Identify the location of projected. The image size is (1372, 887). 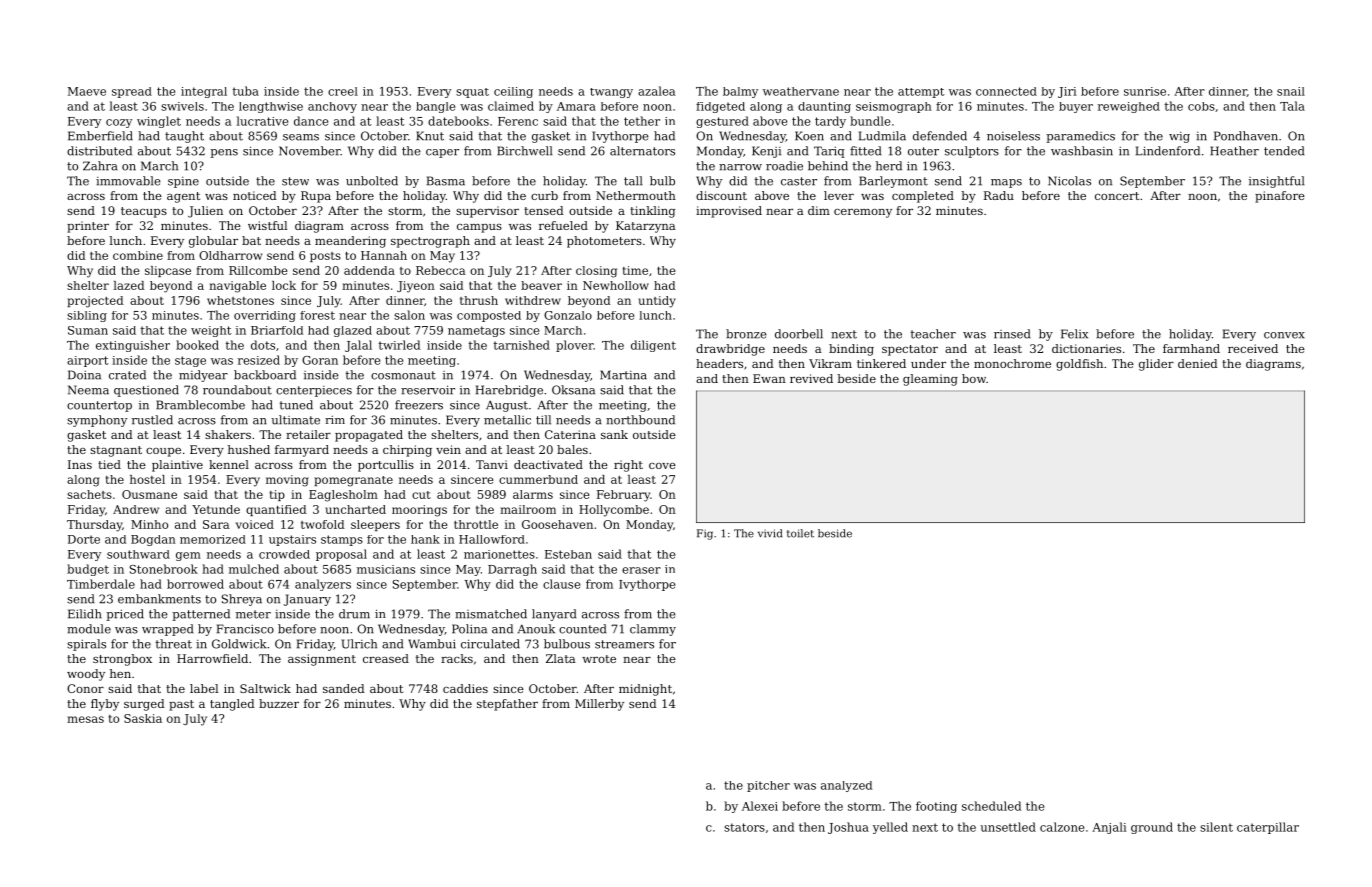
(95, 302).
